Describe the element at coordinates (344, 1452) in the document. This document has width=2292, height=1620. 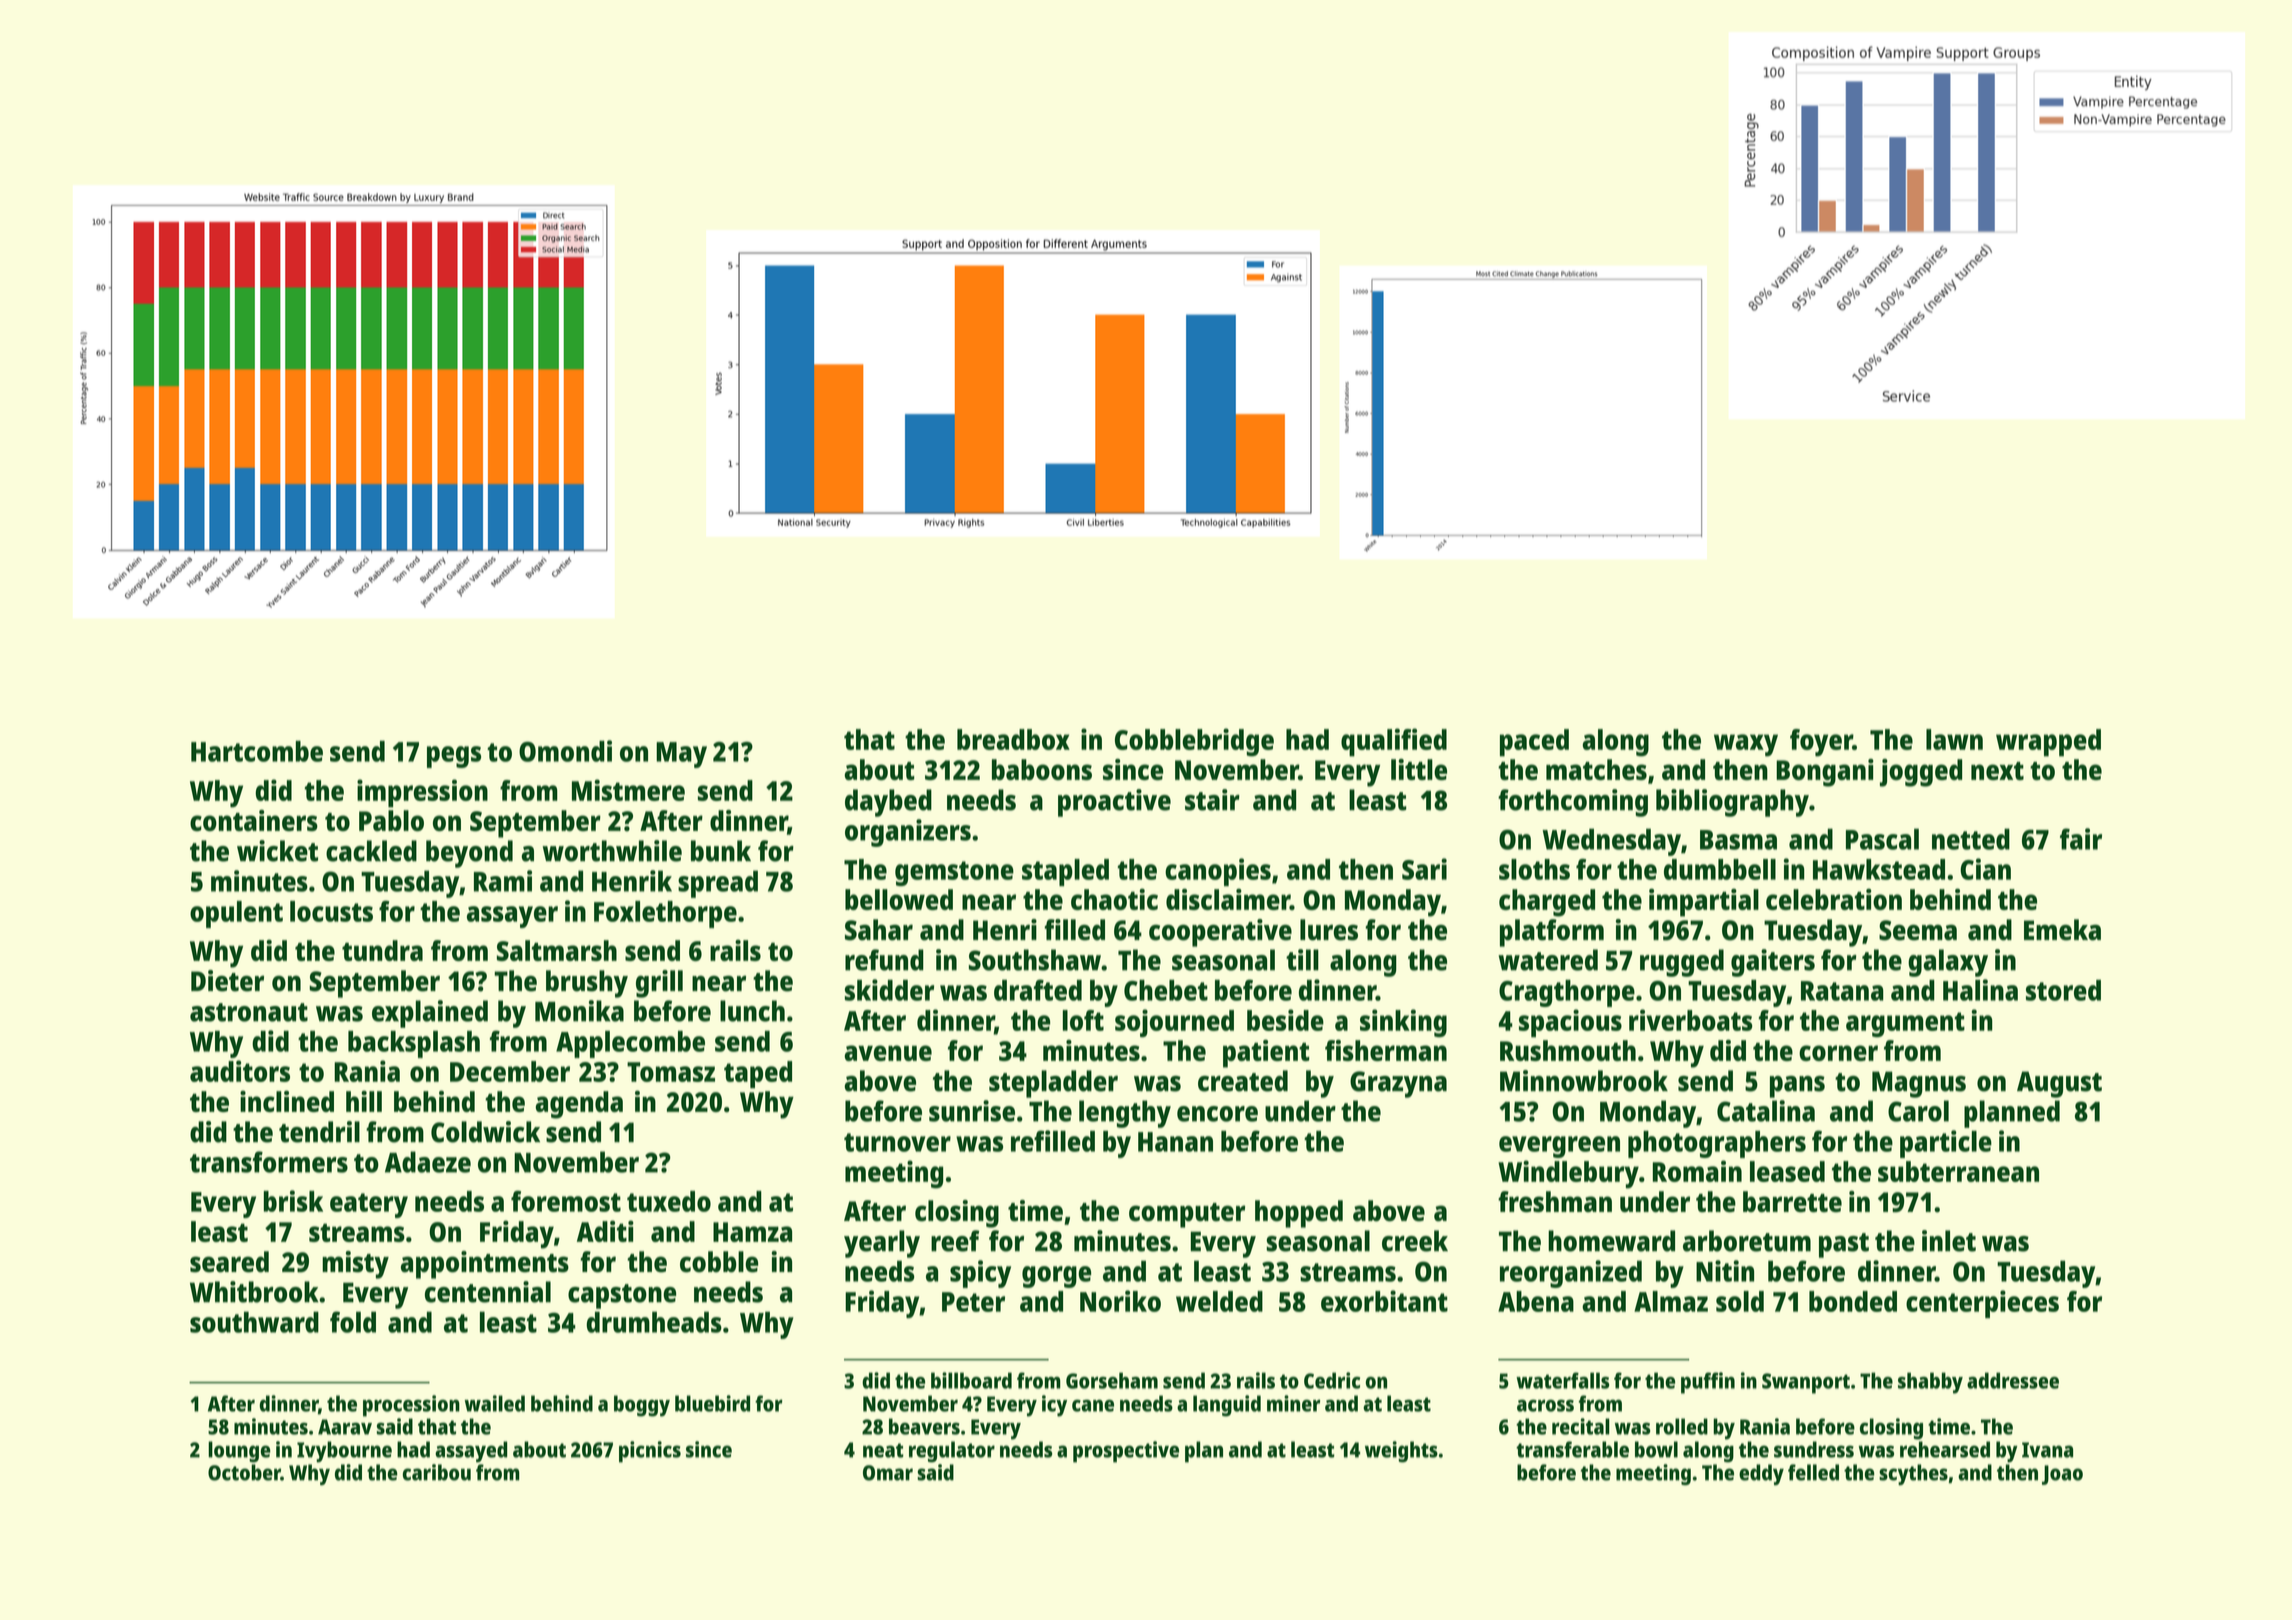
I see `Ivybourne` at that location.
